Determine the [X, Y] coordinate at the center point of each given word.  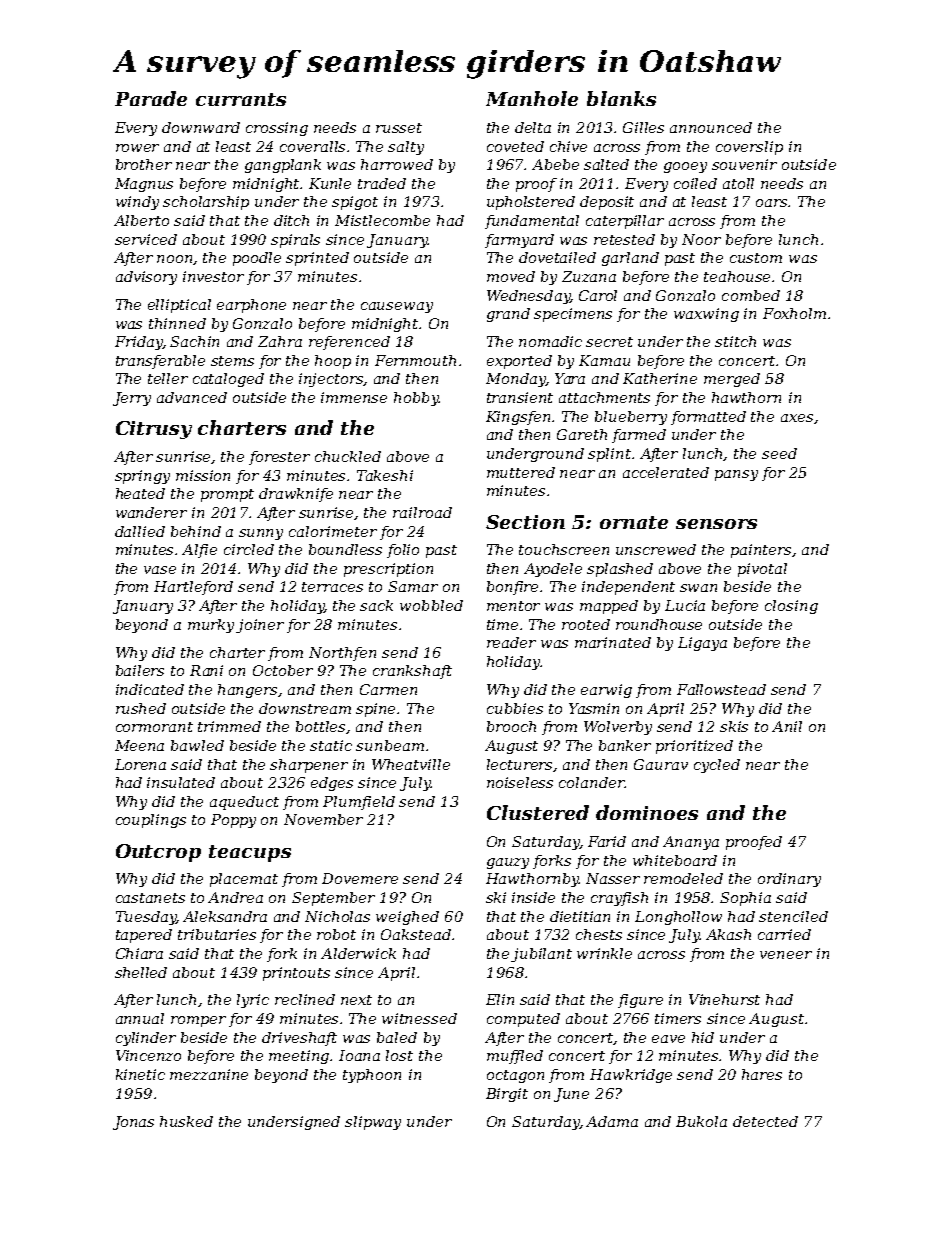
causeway [397, 307]
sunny [261, 534]
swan [698, 588]
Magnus [144, 185]
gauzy [508, 863]
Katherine [660, 378]
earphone [251, 306]
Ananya [691, 843]
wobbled [431, 605]
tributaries [217, 934]
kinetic [140, 1074]
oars [772, 203]
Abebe [555, 164]
